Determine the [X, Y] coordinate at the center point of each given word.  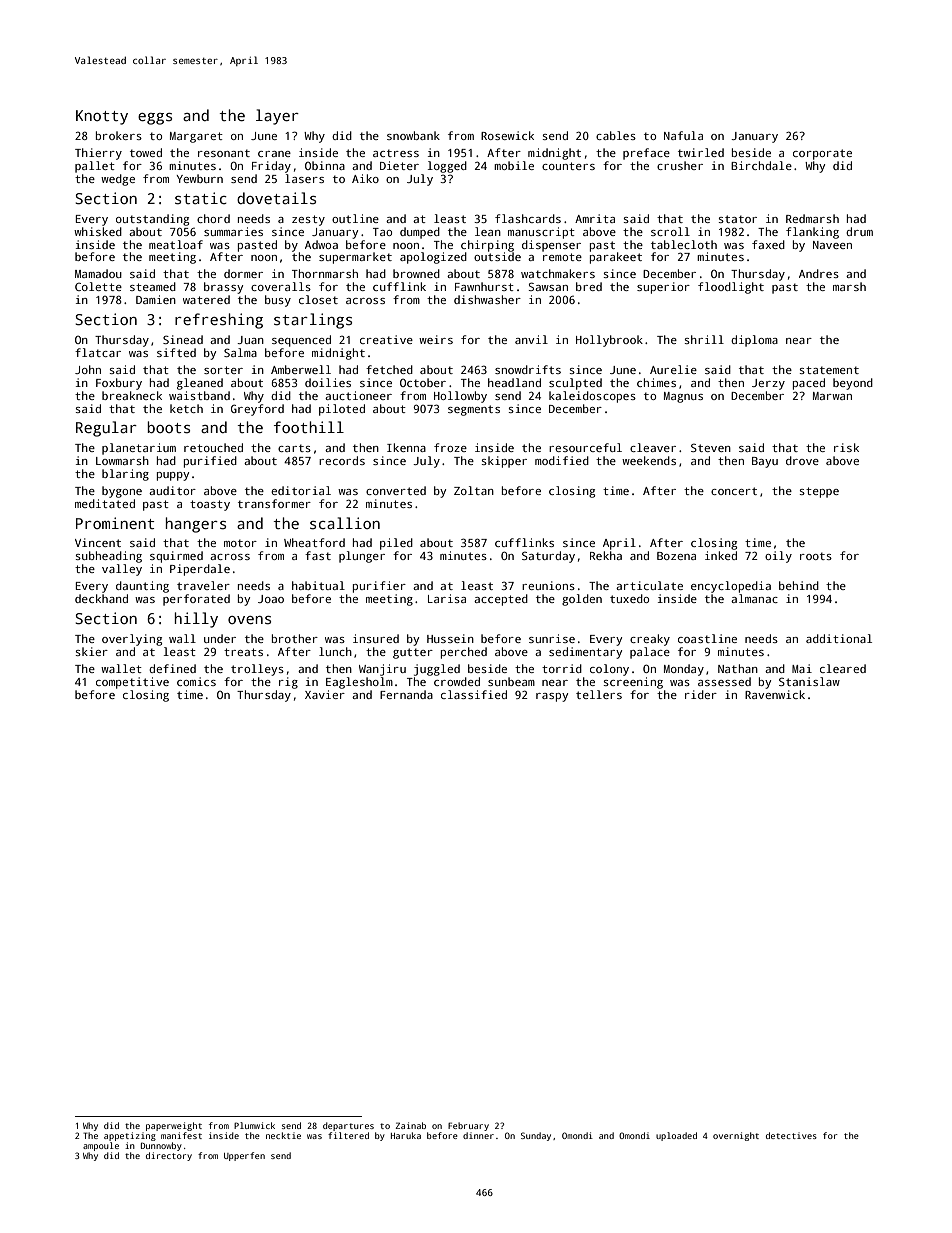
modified [562, 460]
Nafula [683, 135]
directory [169, 1156]
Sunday [536, 1136]
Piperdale [200, 570]
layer [277, 117]
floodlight [731, 288]
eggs [155, 119]
